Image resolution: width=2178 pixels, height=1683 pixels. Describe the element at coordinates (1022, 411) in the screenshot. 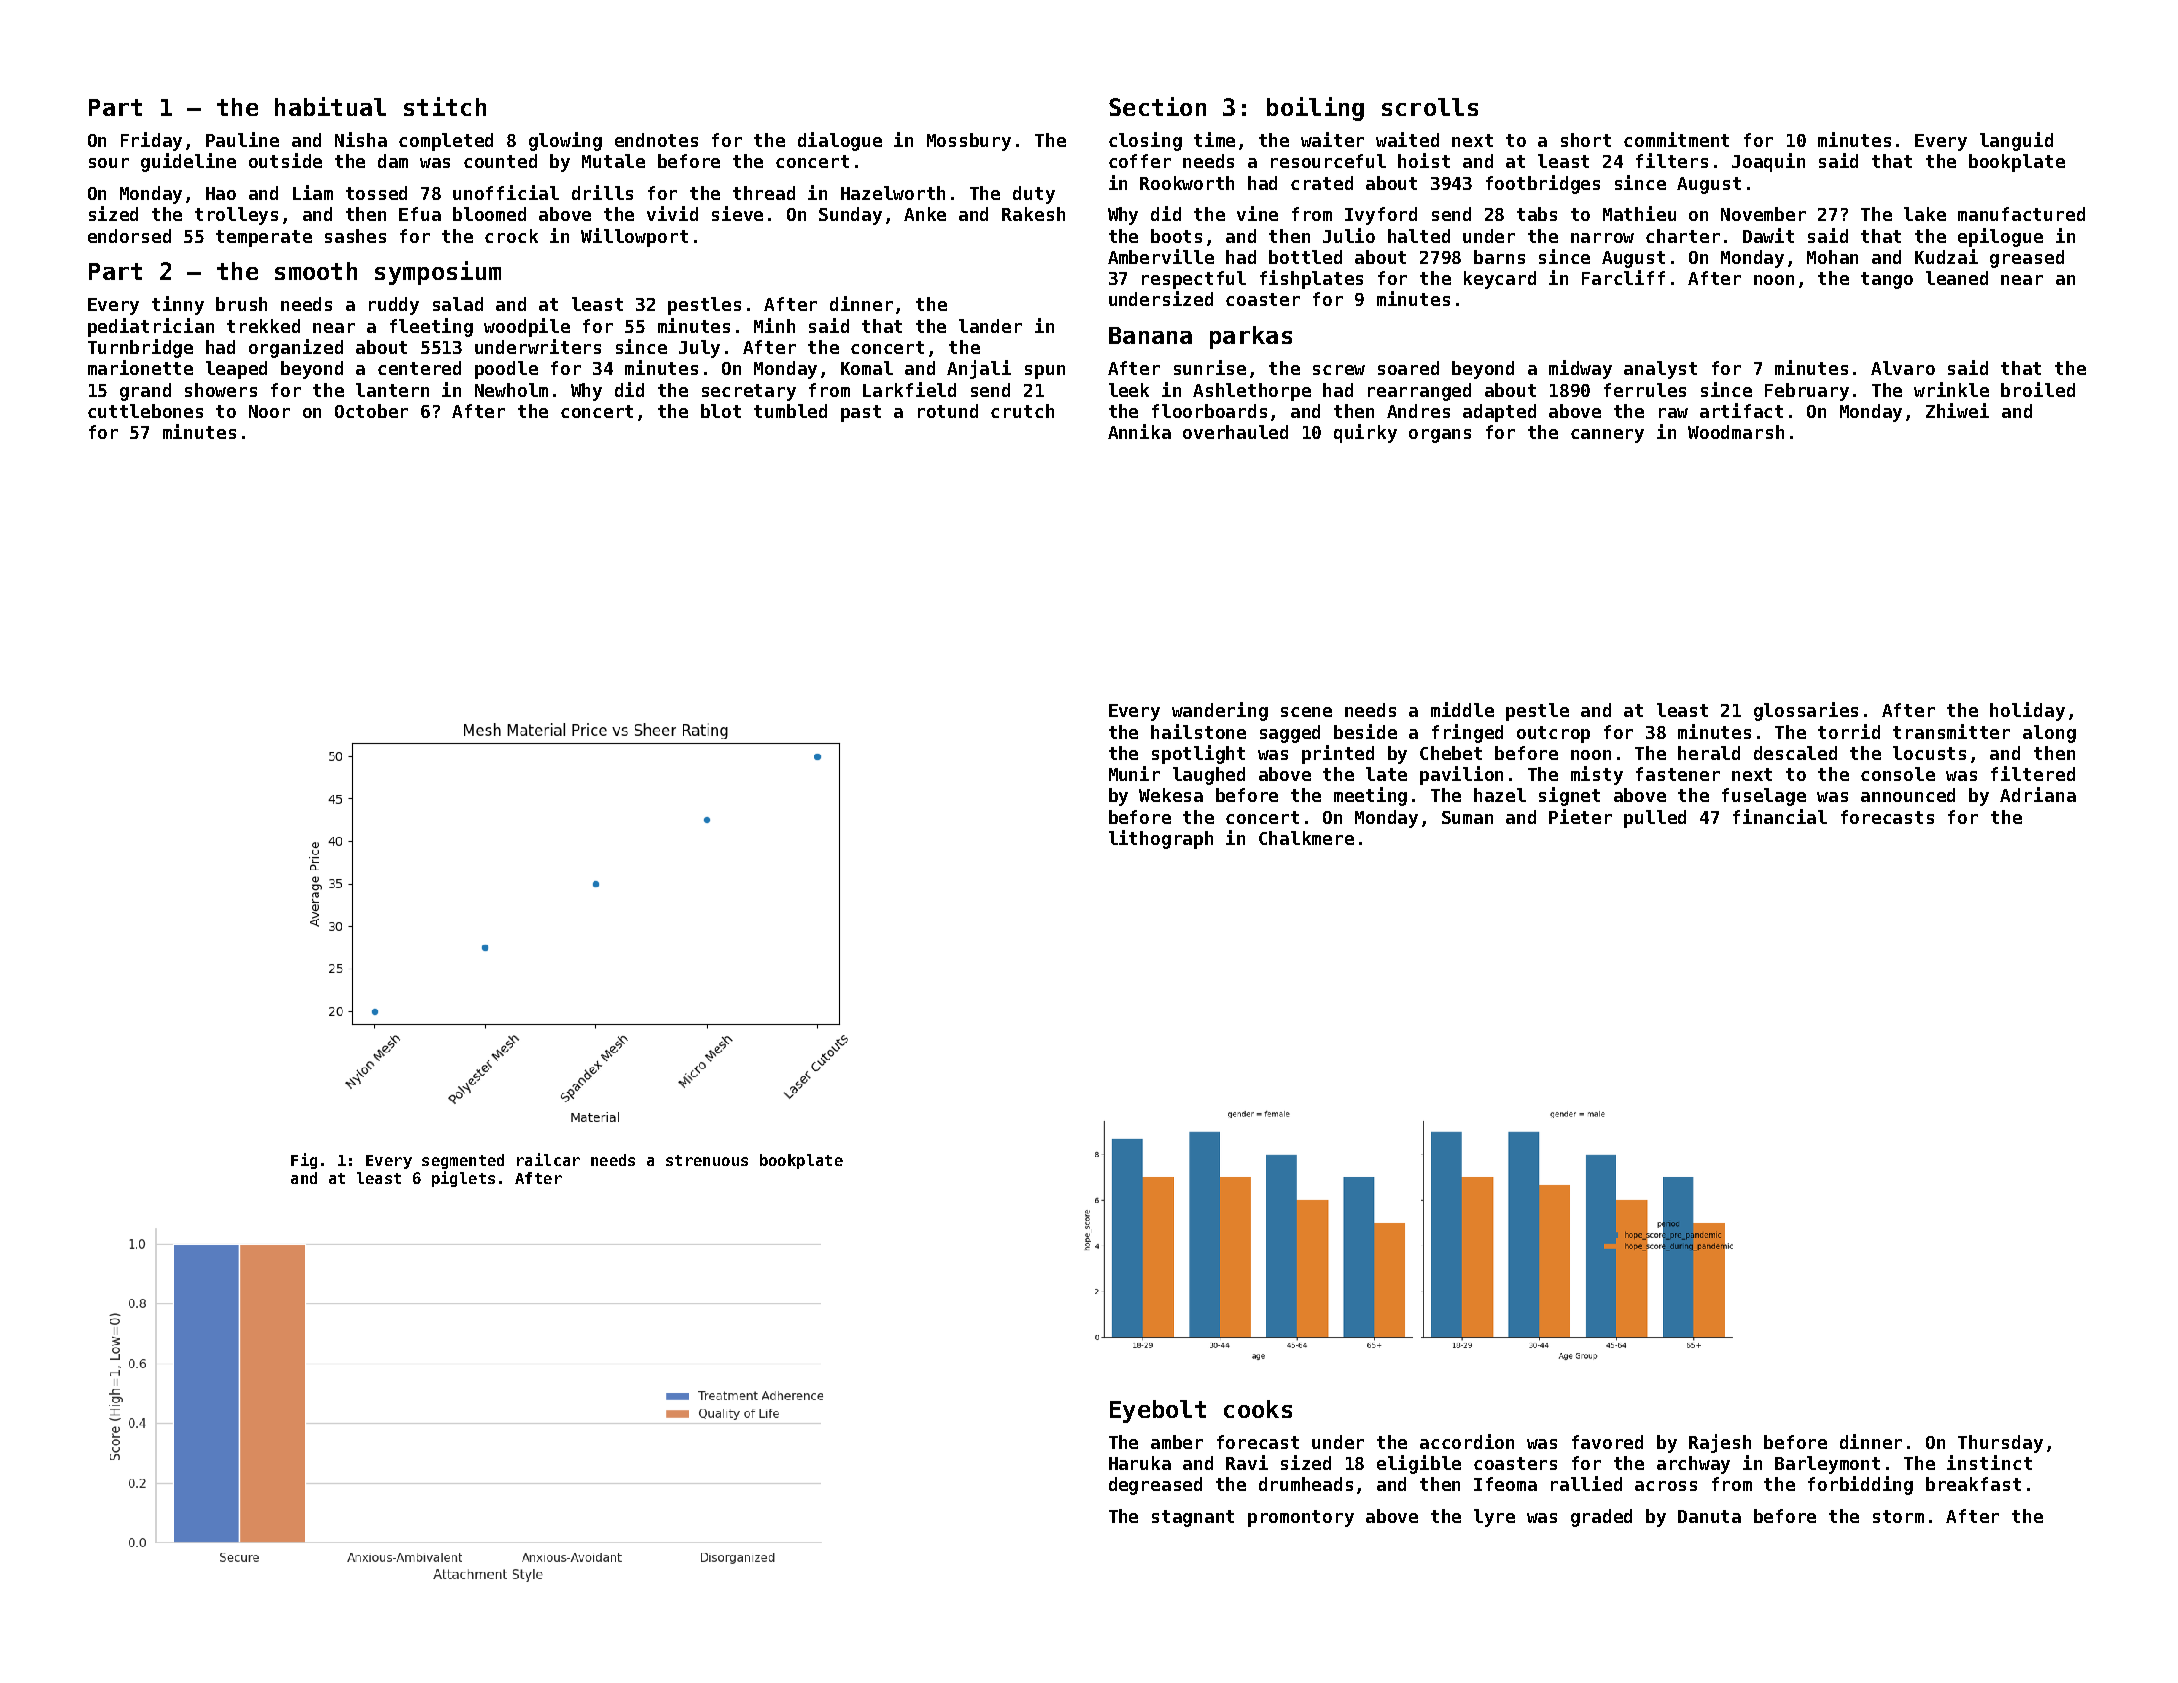

I see `crutch` at that location.
